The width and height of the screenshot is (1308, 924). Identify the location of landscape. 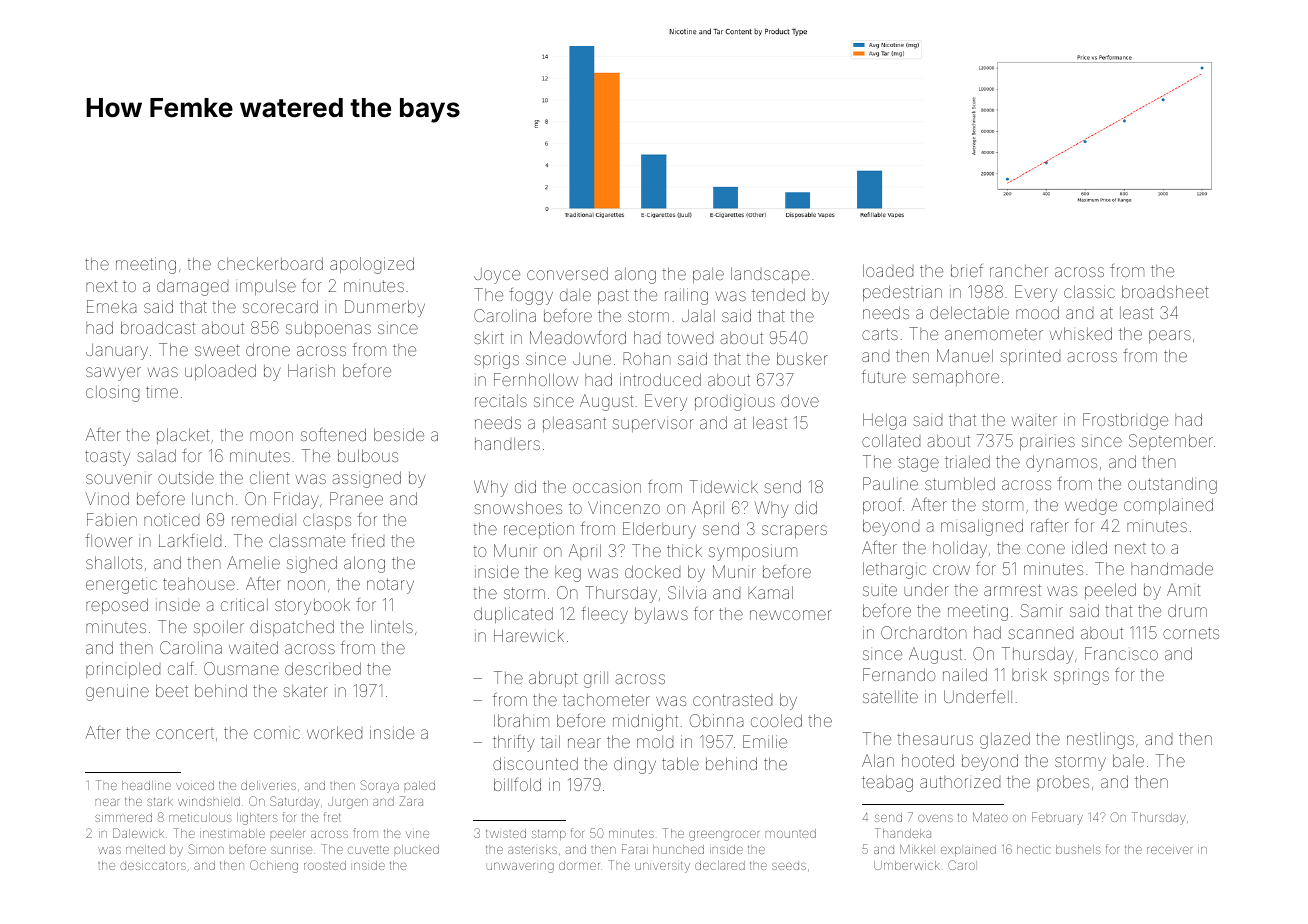
(770, 275).
